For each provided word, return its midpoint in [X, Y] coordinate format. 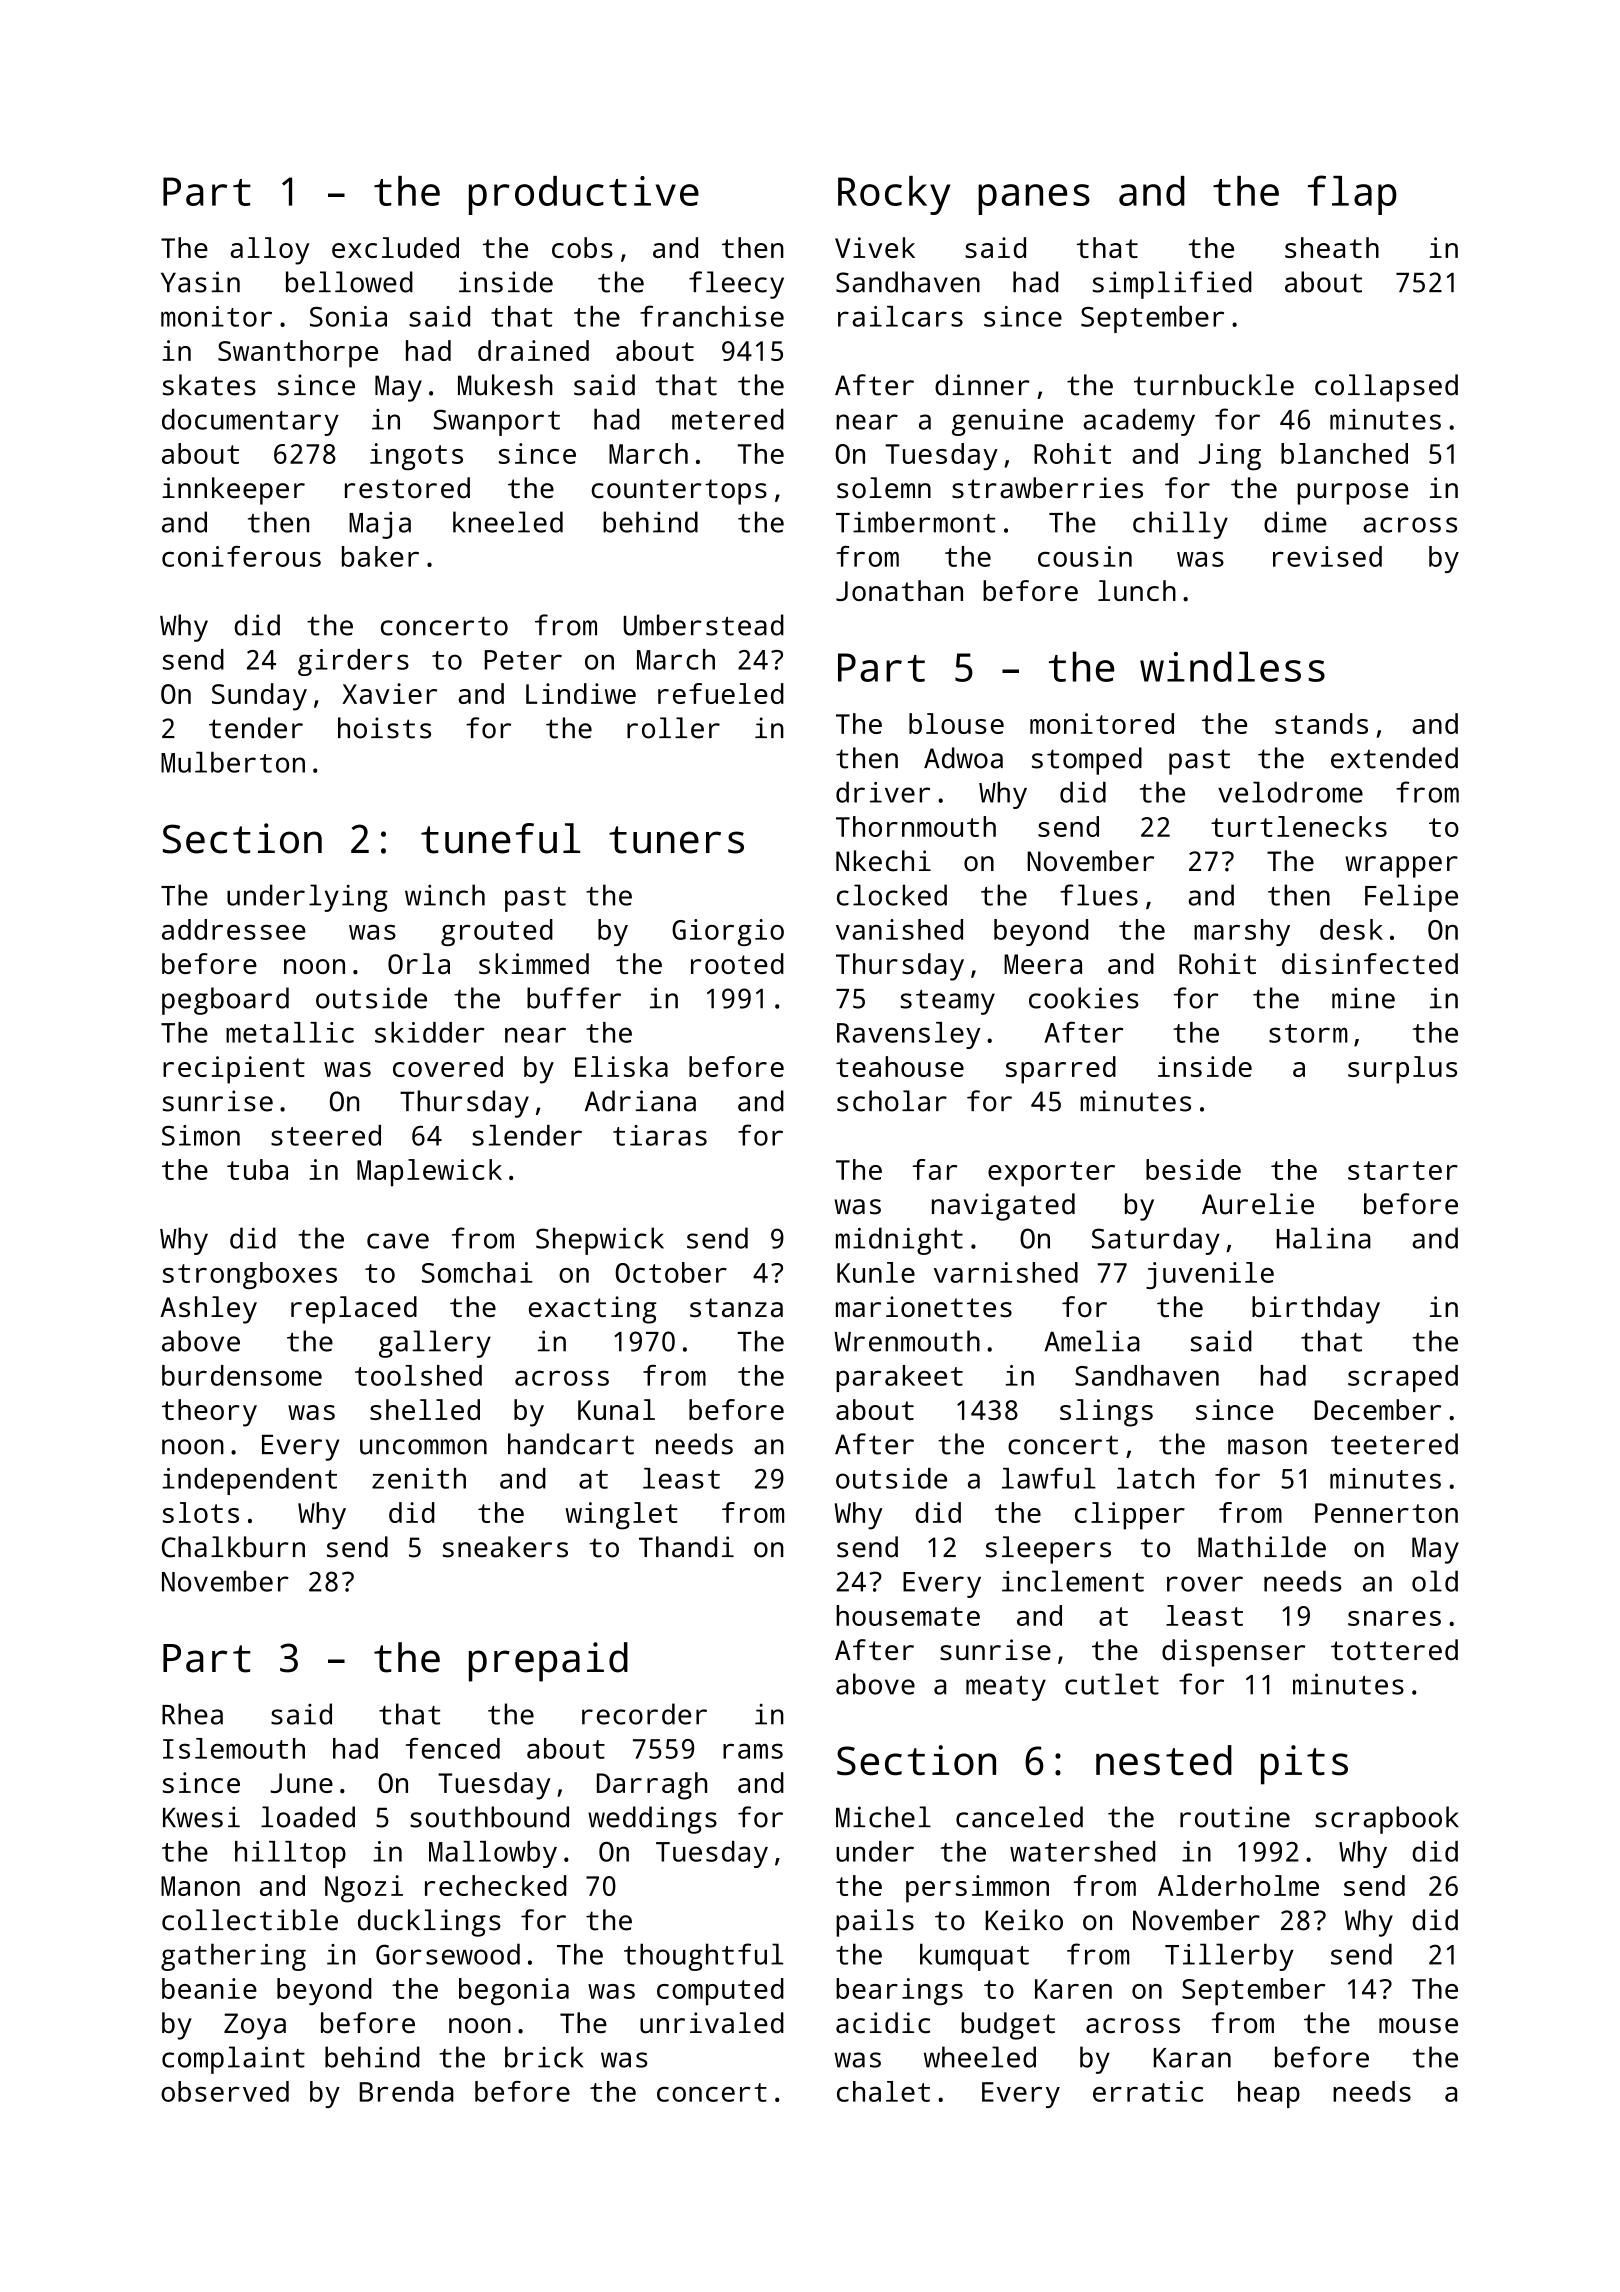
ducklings [429, 1923]
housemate [908, 1615]
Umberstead [704, 625]
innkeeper [233, 491]
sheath [1332, 247]
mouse [1418, 2026]
